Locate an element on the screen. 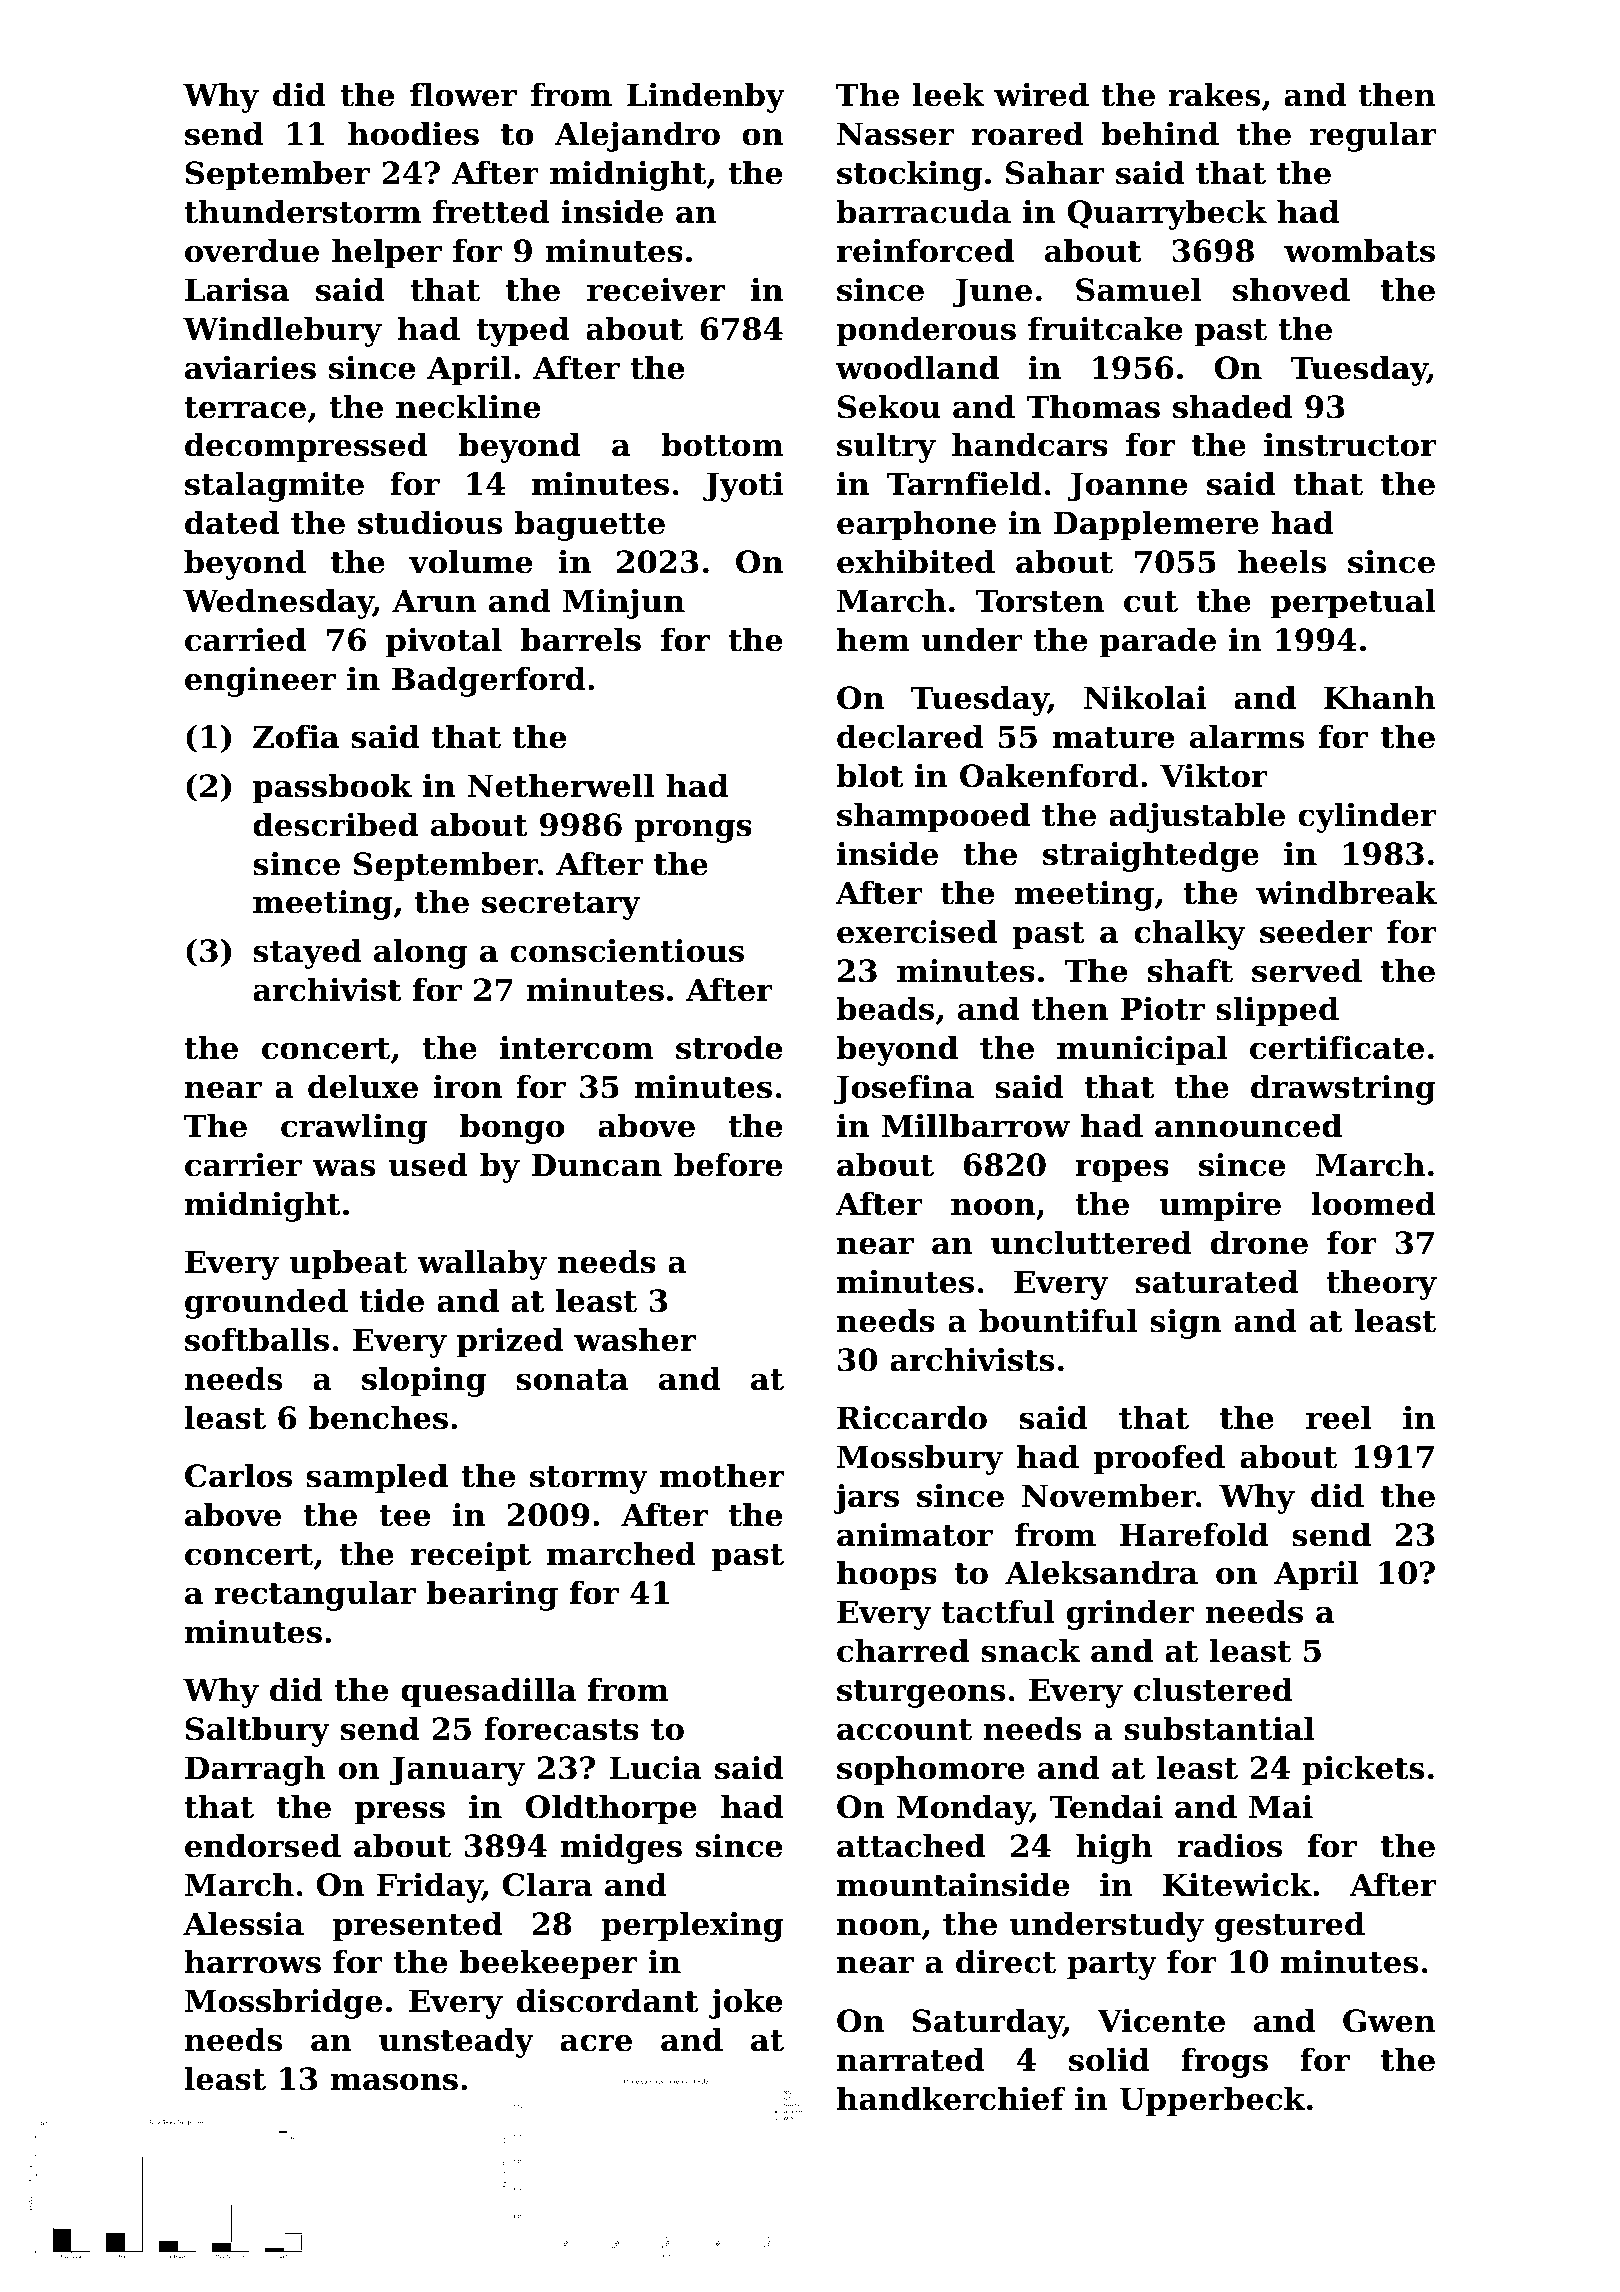 Image resolution: width=1620 pixels, height=2292 pixels. leek is located at coordinates (948, 94).
